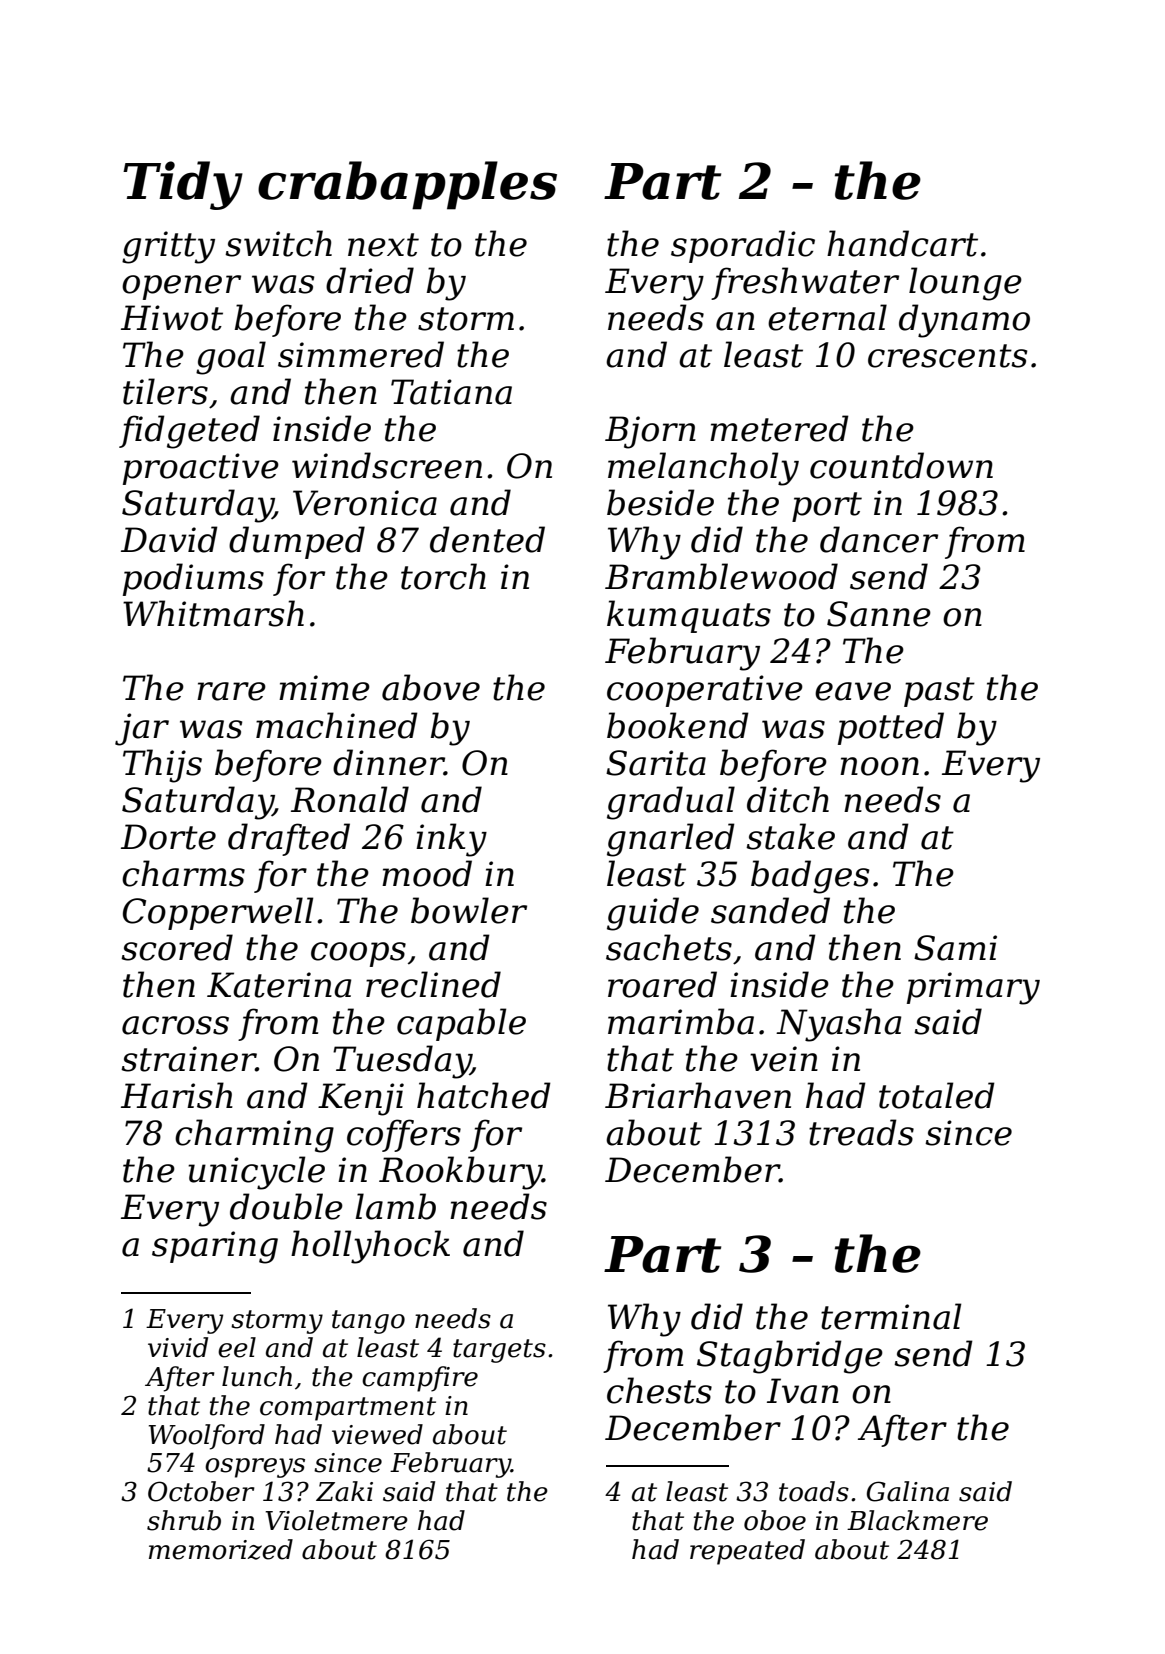  What do you see at coordinates (784, 1059) in the document?
I see `vein` at bounding box center [784, 1059].
